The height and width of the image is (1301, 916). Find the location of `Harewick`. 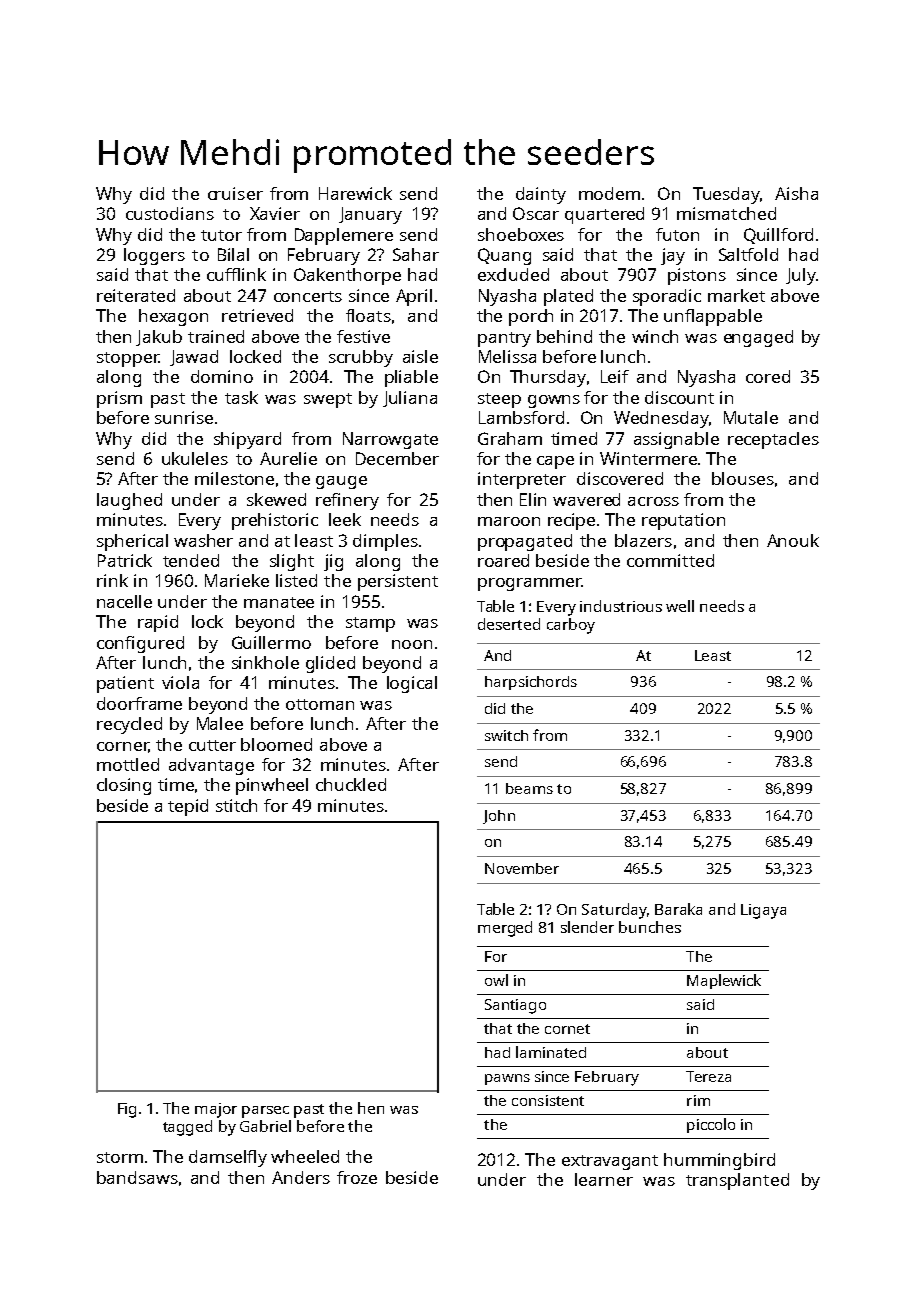

Harewick is located at coordinates (355, 193).
